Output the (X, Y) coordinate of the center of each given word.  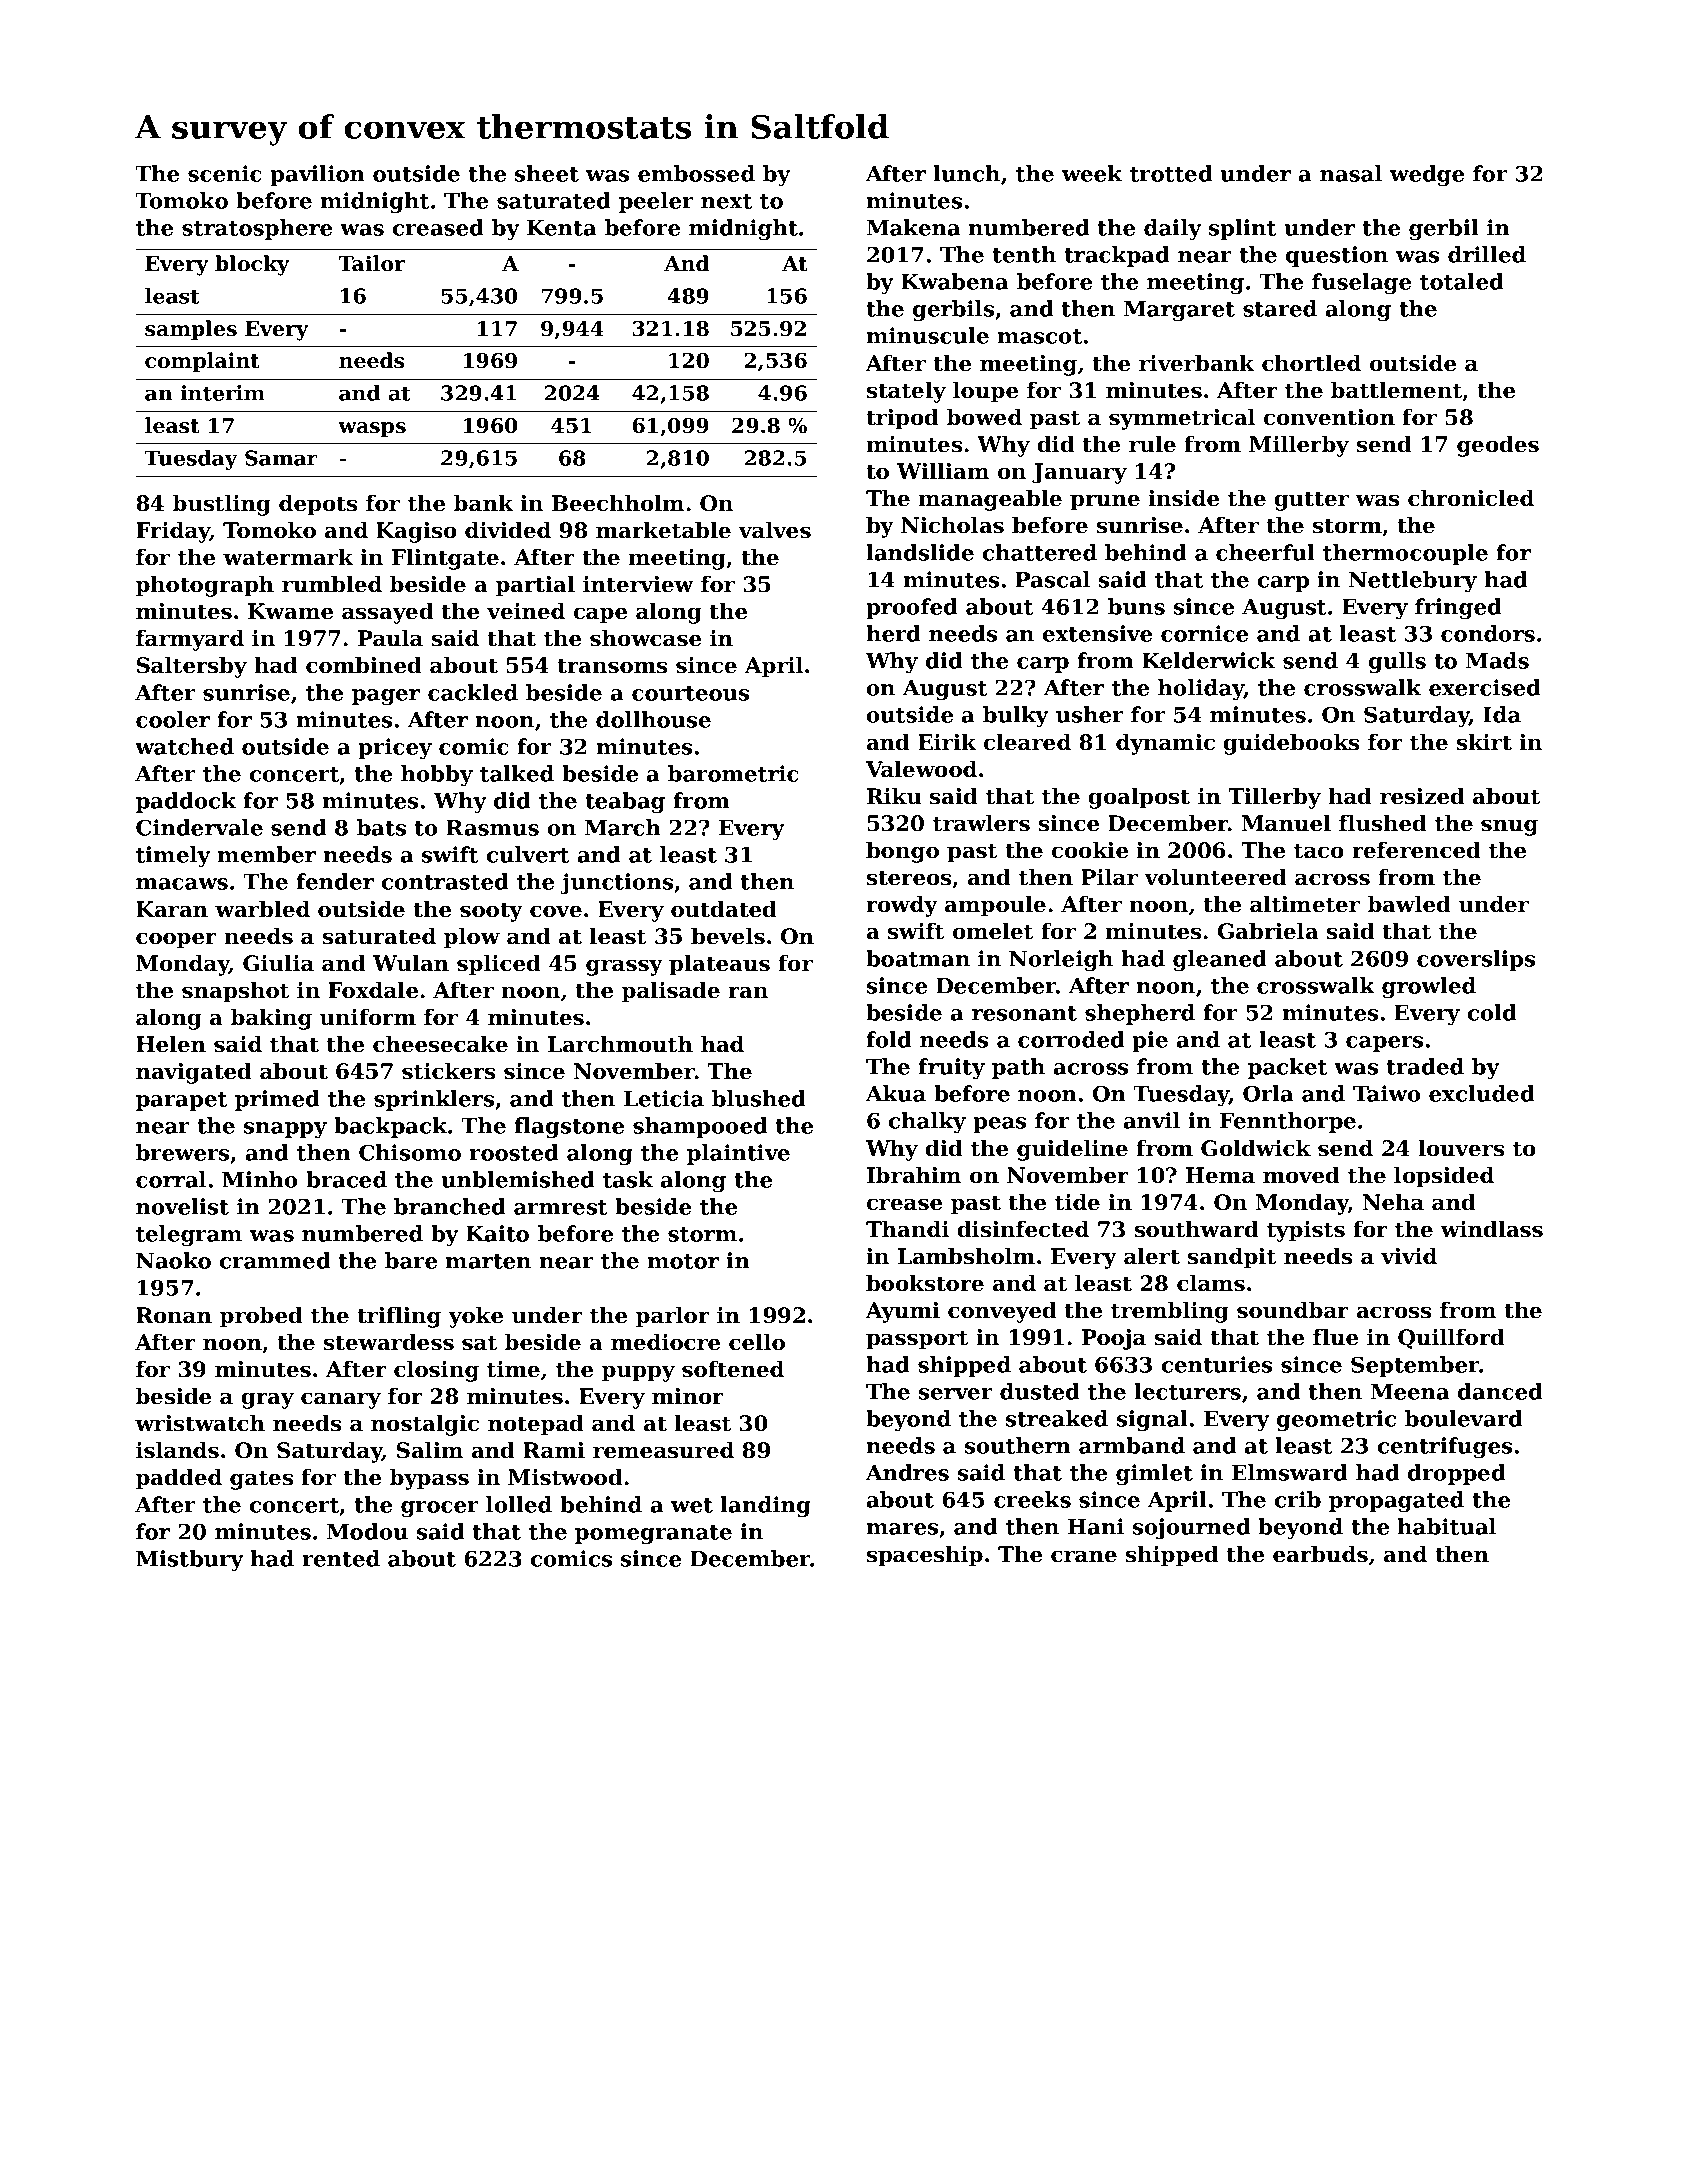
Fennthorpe (1288, 1122)
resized (1422, 796)
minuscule (928, 335)
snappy (285, 1130)
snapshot (235, 992)
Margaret (1179, 311)
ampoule (995, 906)
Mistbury (190, 1560)
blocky (252, 265)
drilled (1487, 254)
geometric (1336, 1420)
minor (688, 1396)
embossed (696, 173)
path (1018, 1068)
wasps (372, 430)
